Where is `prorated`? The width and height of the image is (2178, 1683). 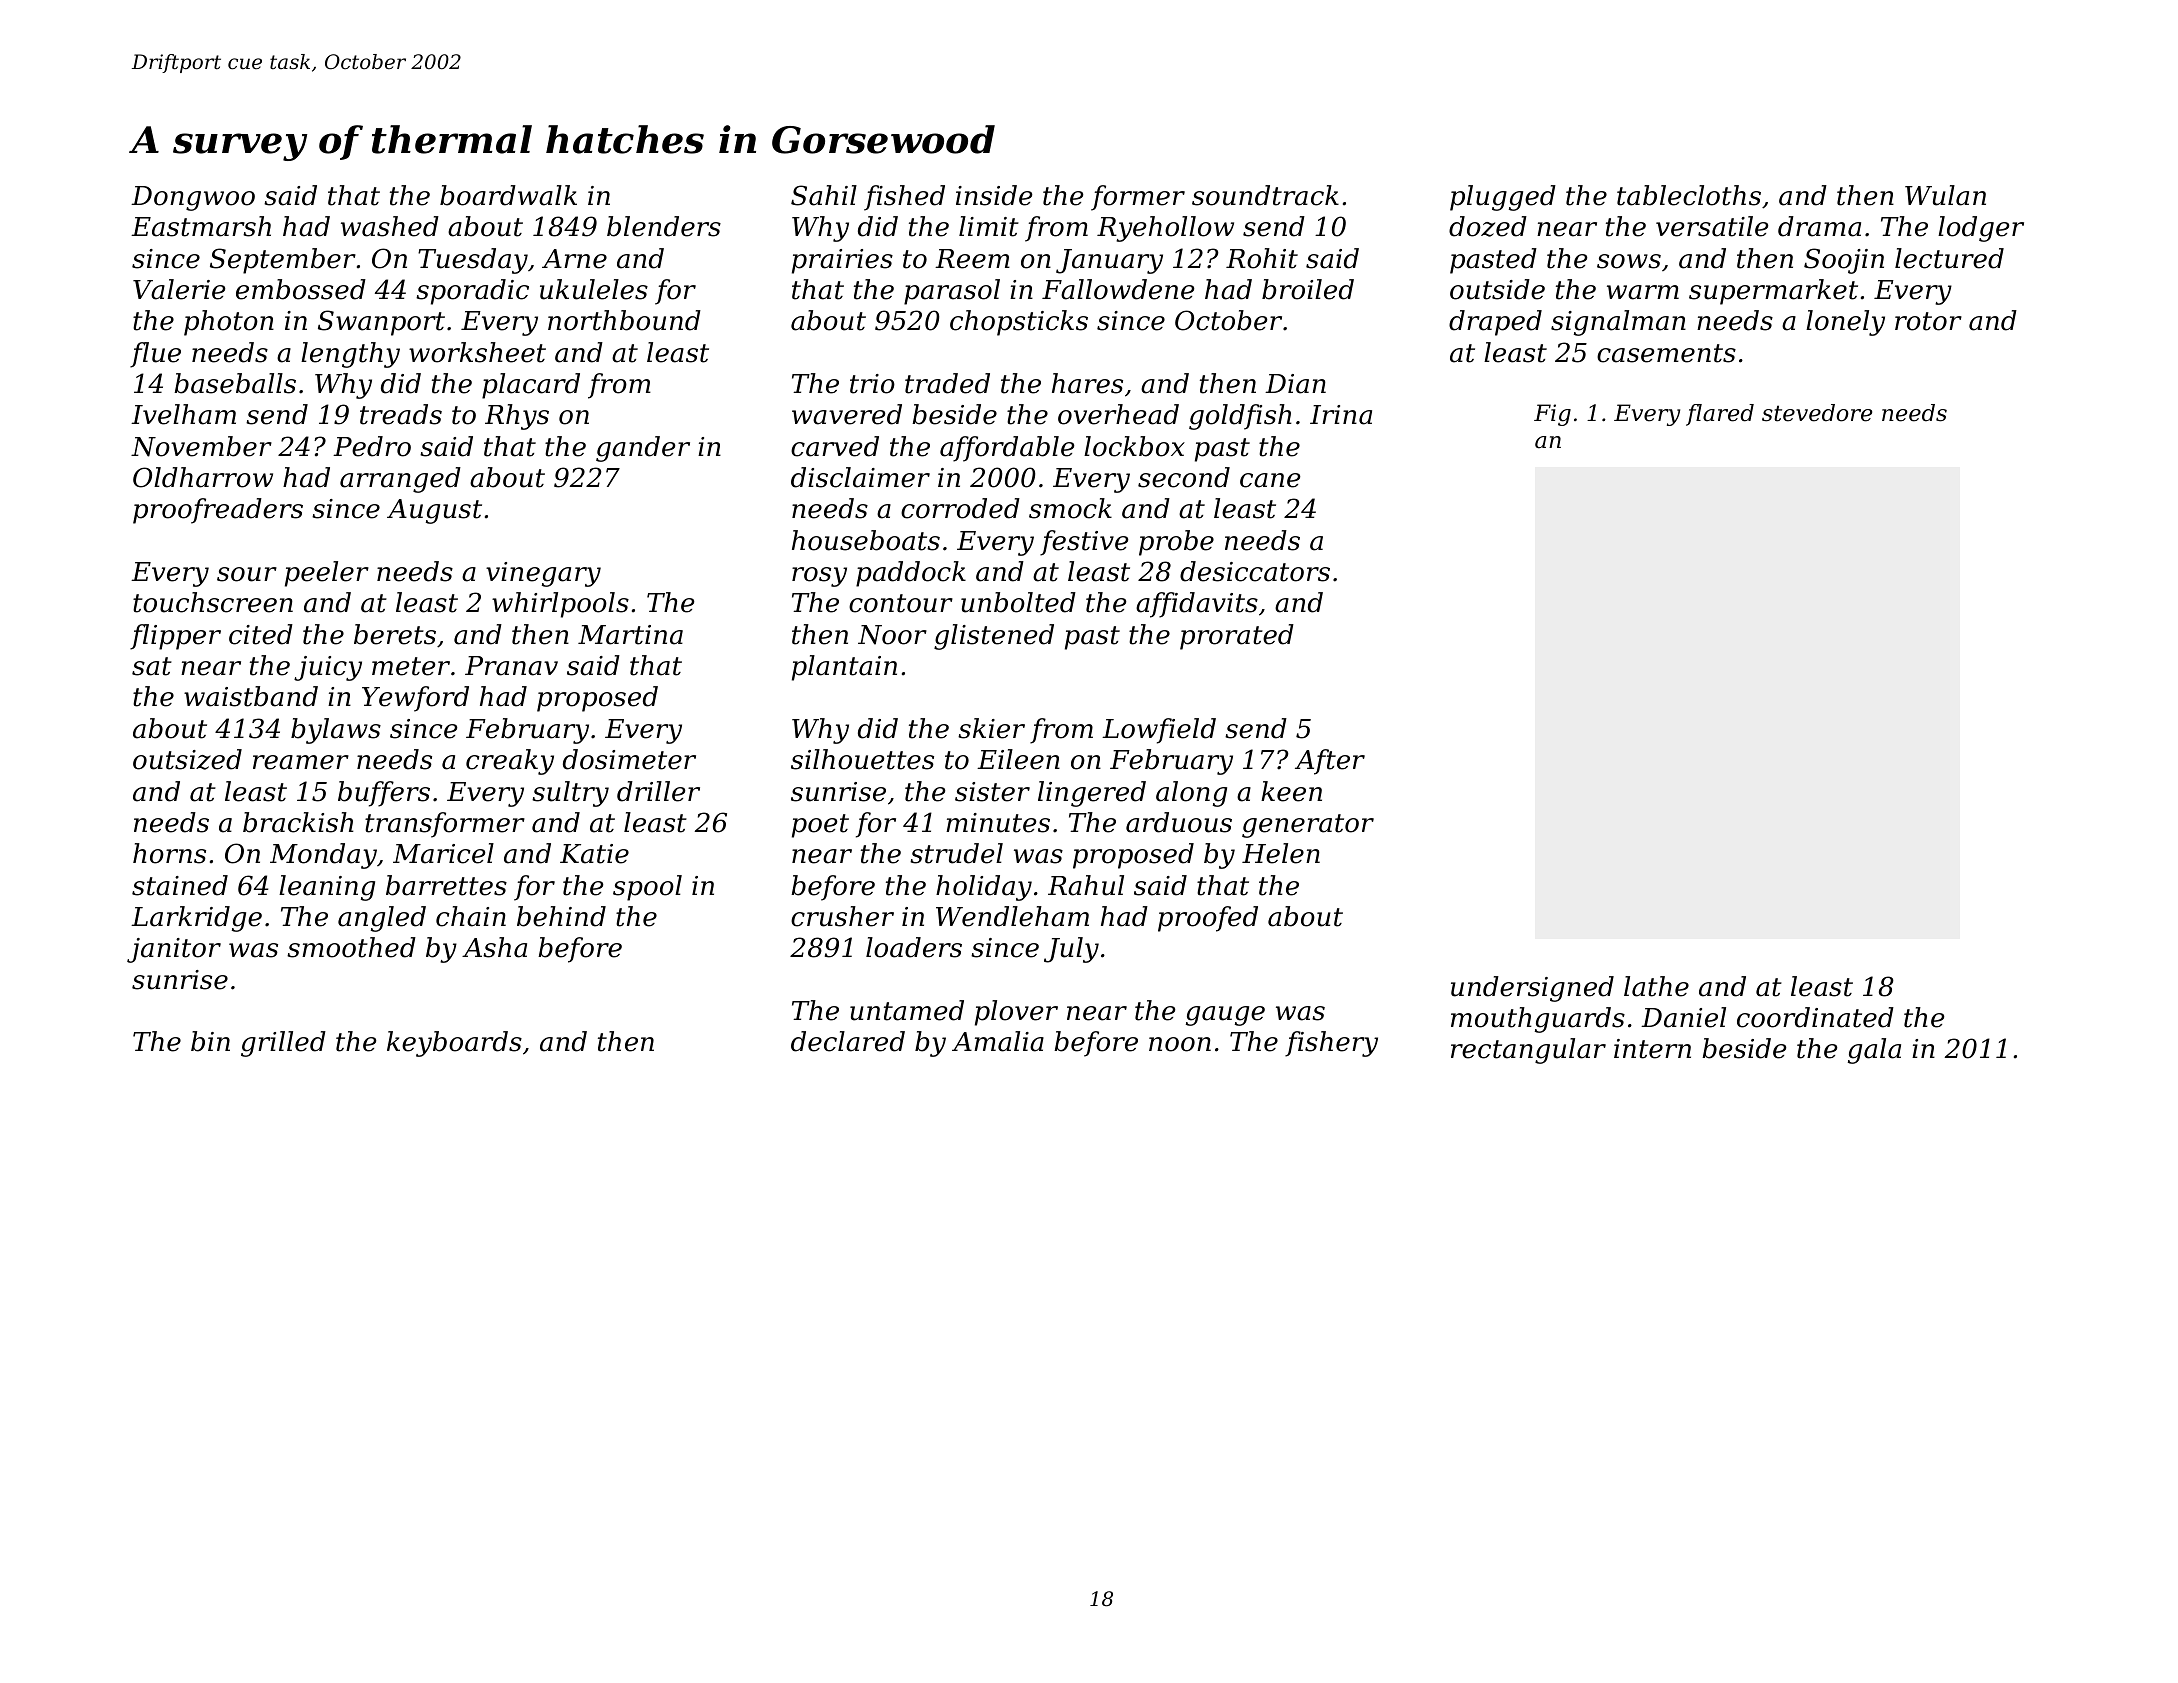 prorated is located at coordinates (1237, 637).
